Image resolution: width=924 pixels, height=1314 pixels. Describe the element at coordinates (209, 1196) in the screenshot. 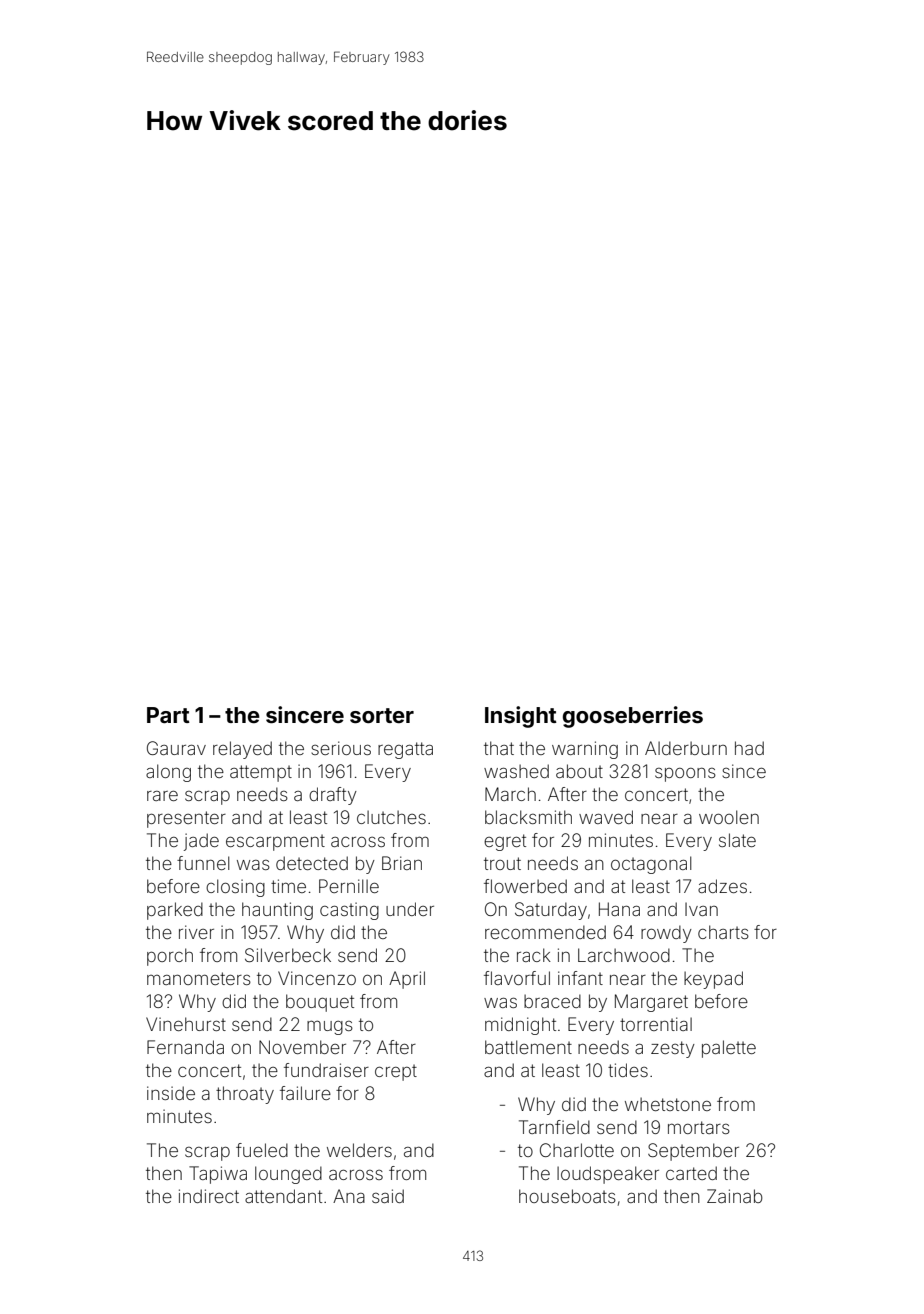

I see `indirect` at that location.
